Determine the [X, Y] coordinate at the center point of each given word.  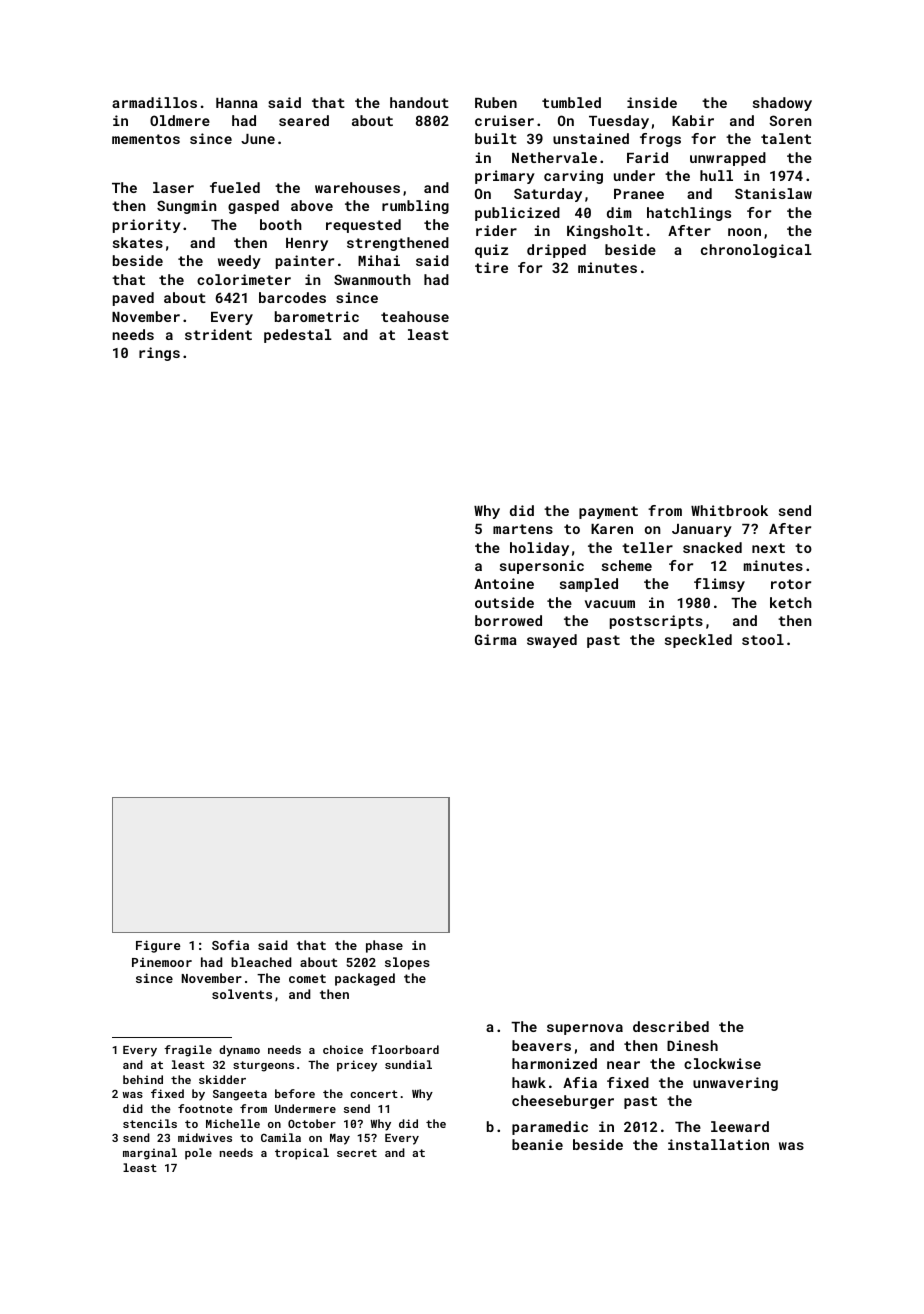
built [496, 138]
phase [384, 946]
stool [763, 639]
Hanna [237, 103]
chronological [756, 251]
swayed [552, 641]
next [768, 548]
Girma [496, 639]
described [671, 1026]
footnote [205, 1108]
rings [159, 354]
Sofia [230, 945]
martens [523, 529]
